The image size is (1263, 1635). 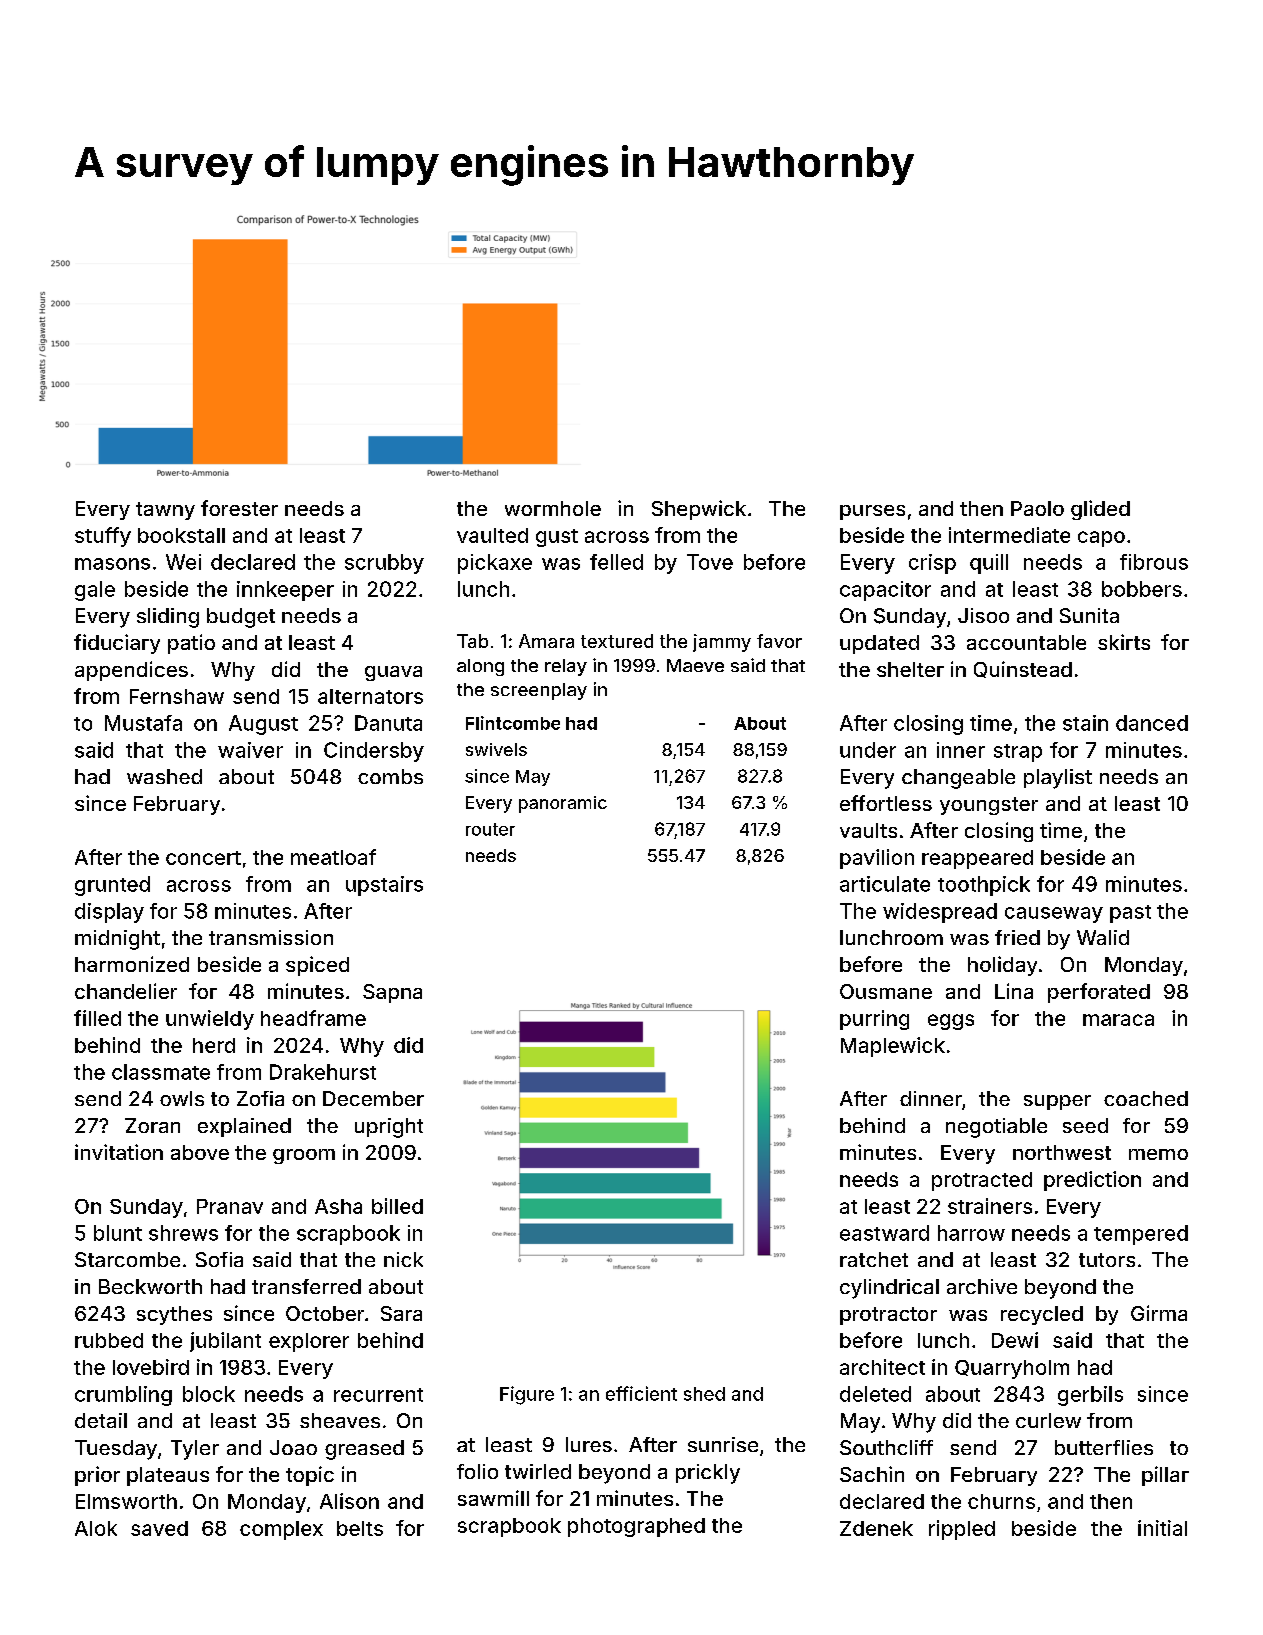 I want to click on jammy, so click(x=722, y=643).
